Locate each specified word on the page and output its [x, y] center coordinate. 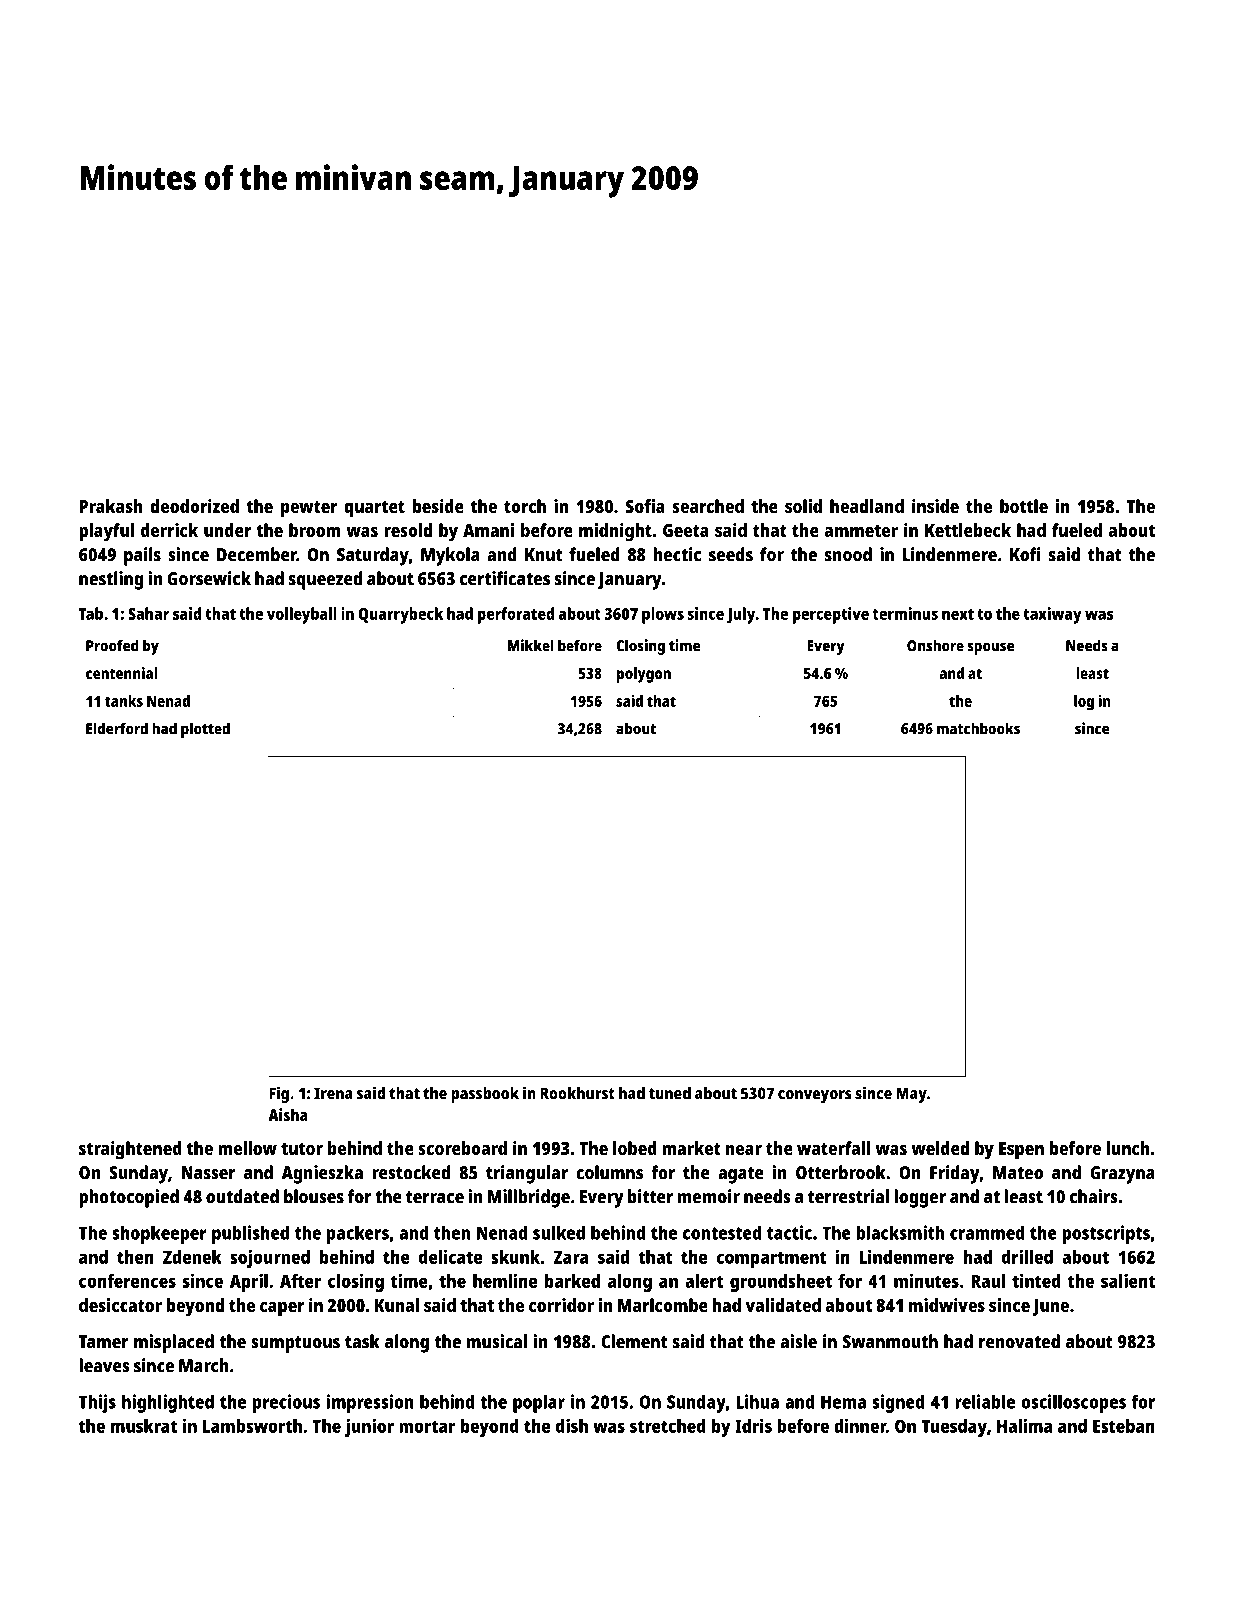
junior [369, 1427]
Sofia [645, 506]
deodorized [194, 506]
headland [867, 506]
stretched [668, 1426]
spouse [990, 648]
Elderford [117, 728]
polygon [644, 675]
